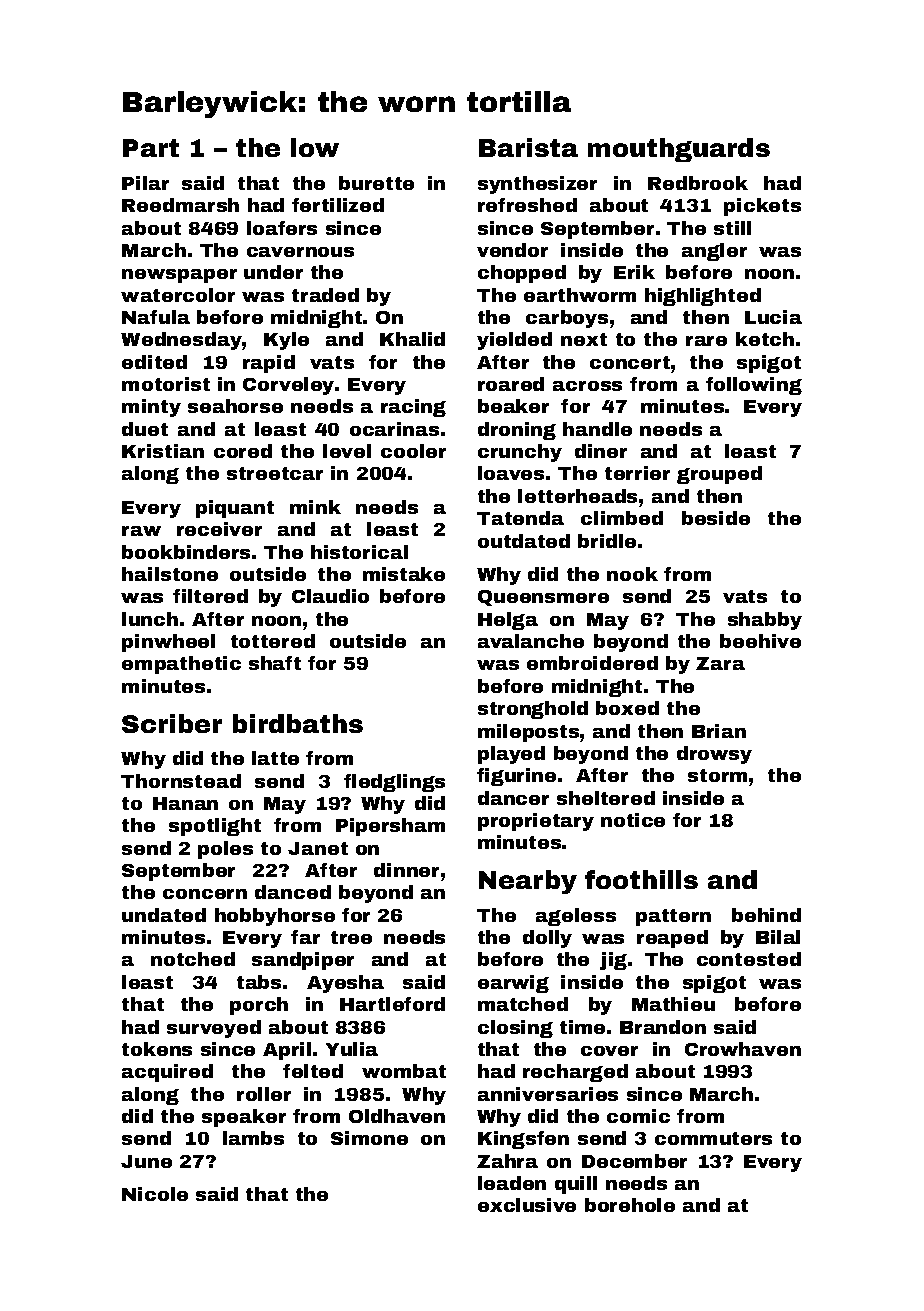 This page has width=924, height=1311. What do you see at coordinates (528, 882) in the page?
I see `Nearby` at bounding box center [528, 882].
